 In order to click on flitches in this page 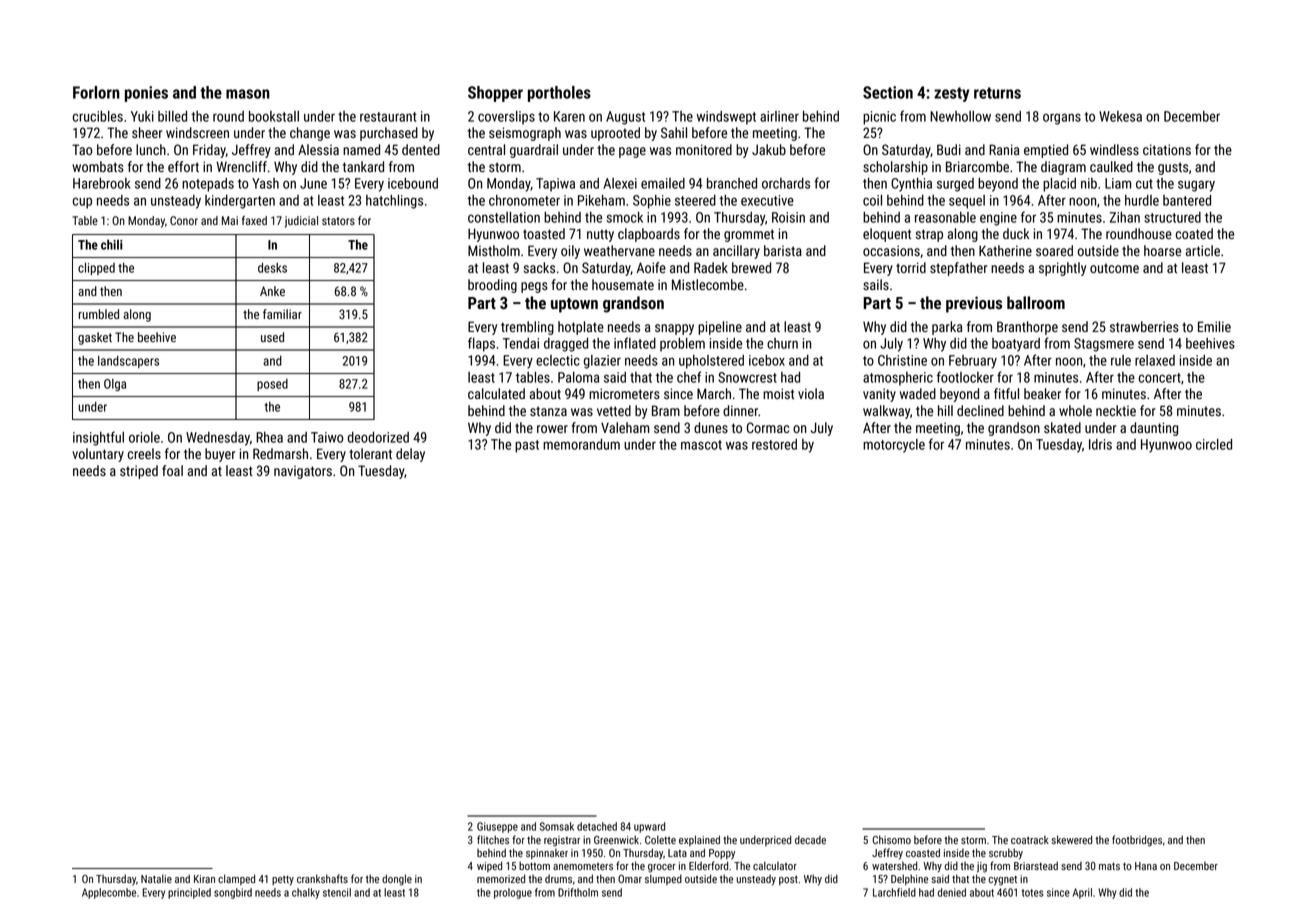, I will do `click(493, 839)`.
